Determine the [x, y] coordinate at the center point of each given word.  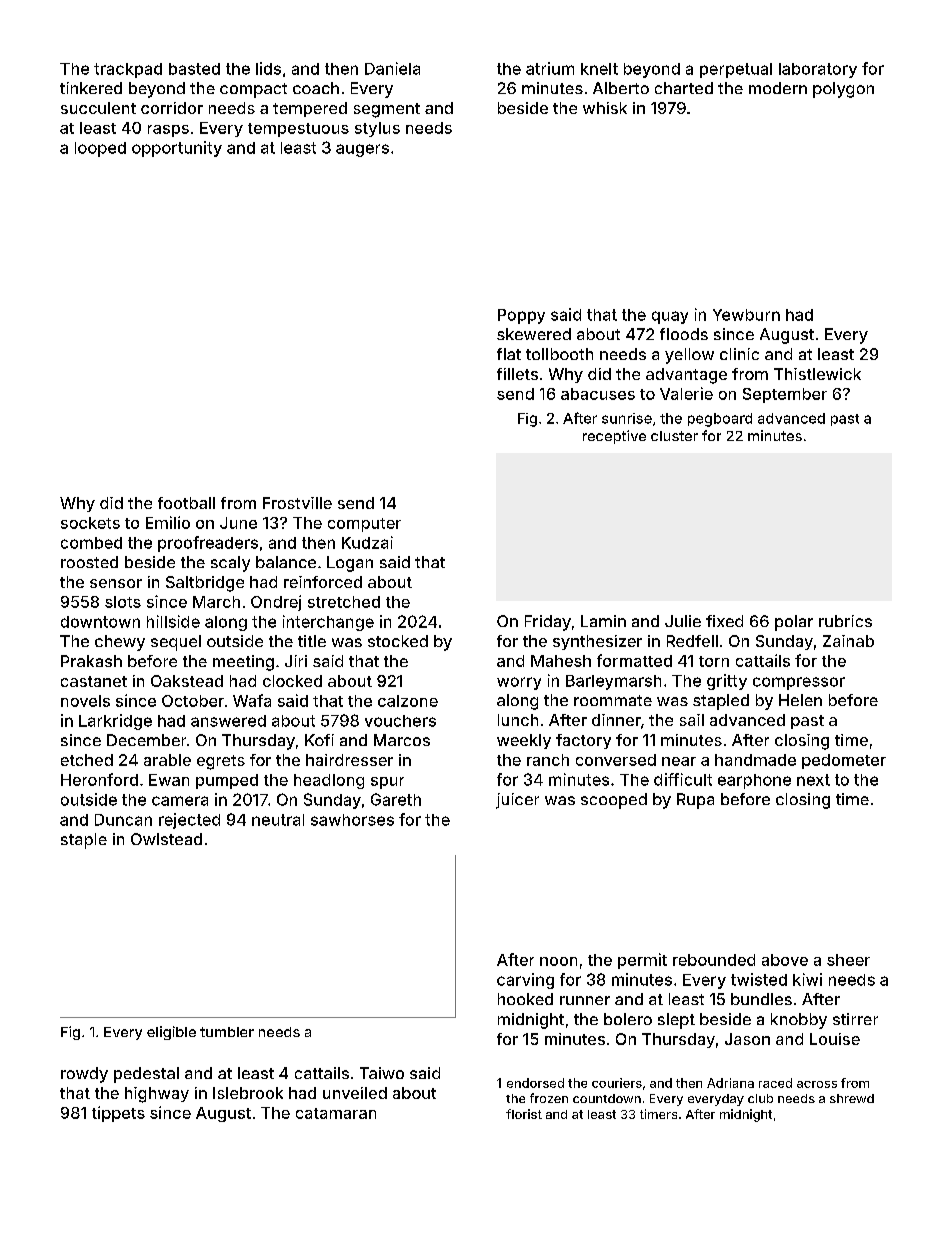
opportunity [177, 149]
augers [362, 150]
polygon [843, 90]
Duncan [123, 820]
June [238, 523]
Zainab [848, 641]
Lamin [603, 621]
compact [253, 90]
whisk [605, 108]
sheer [848, 960]
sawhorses [352, 820]
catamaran [336, 1113]
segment [387, 110]
